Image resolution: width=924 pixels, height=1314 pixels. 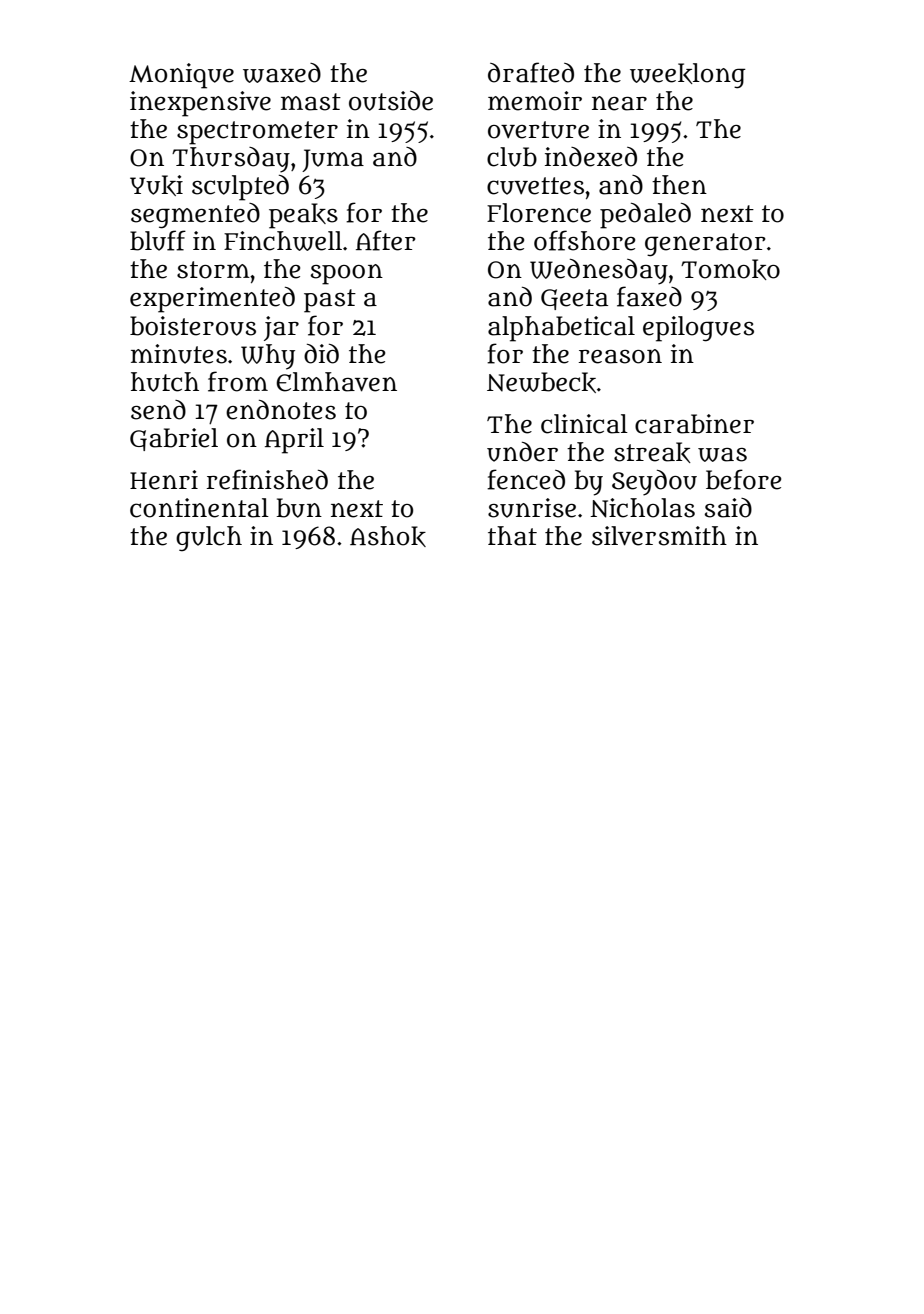 I want to click on under, so click(x=522, y=452).
